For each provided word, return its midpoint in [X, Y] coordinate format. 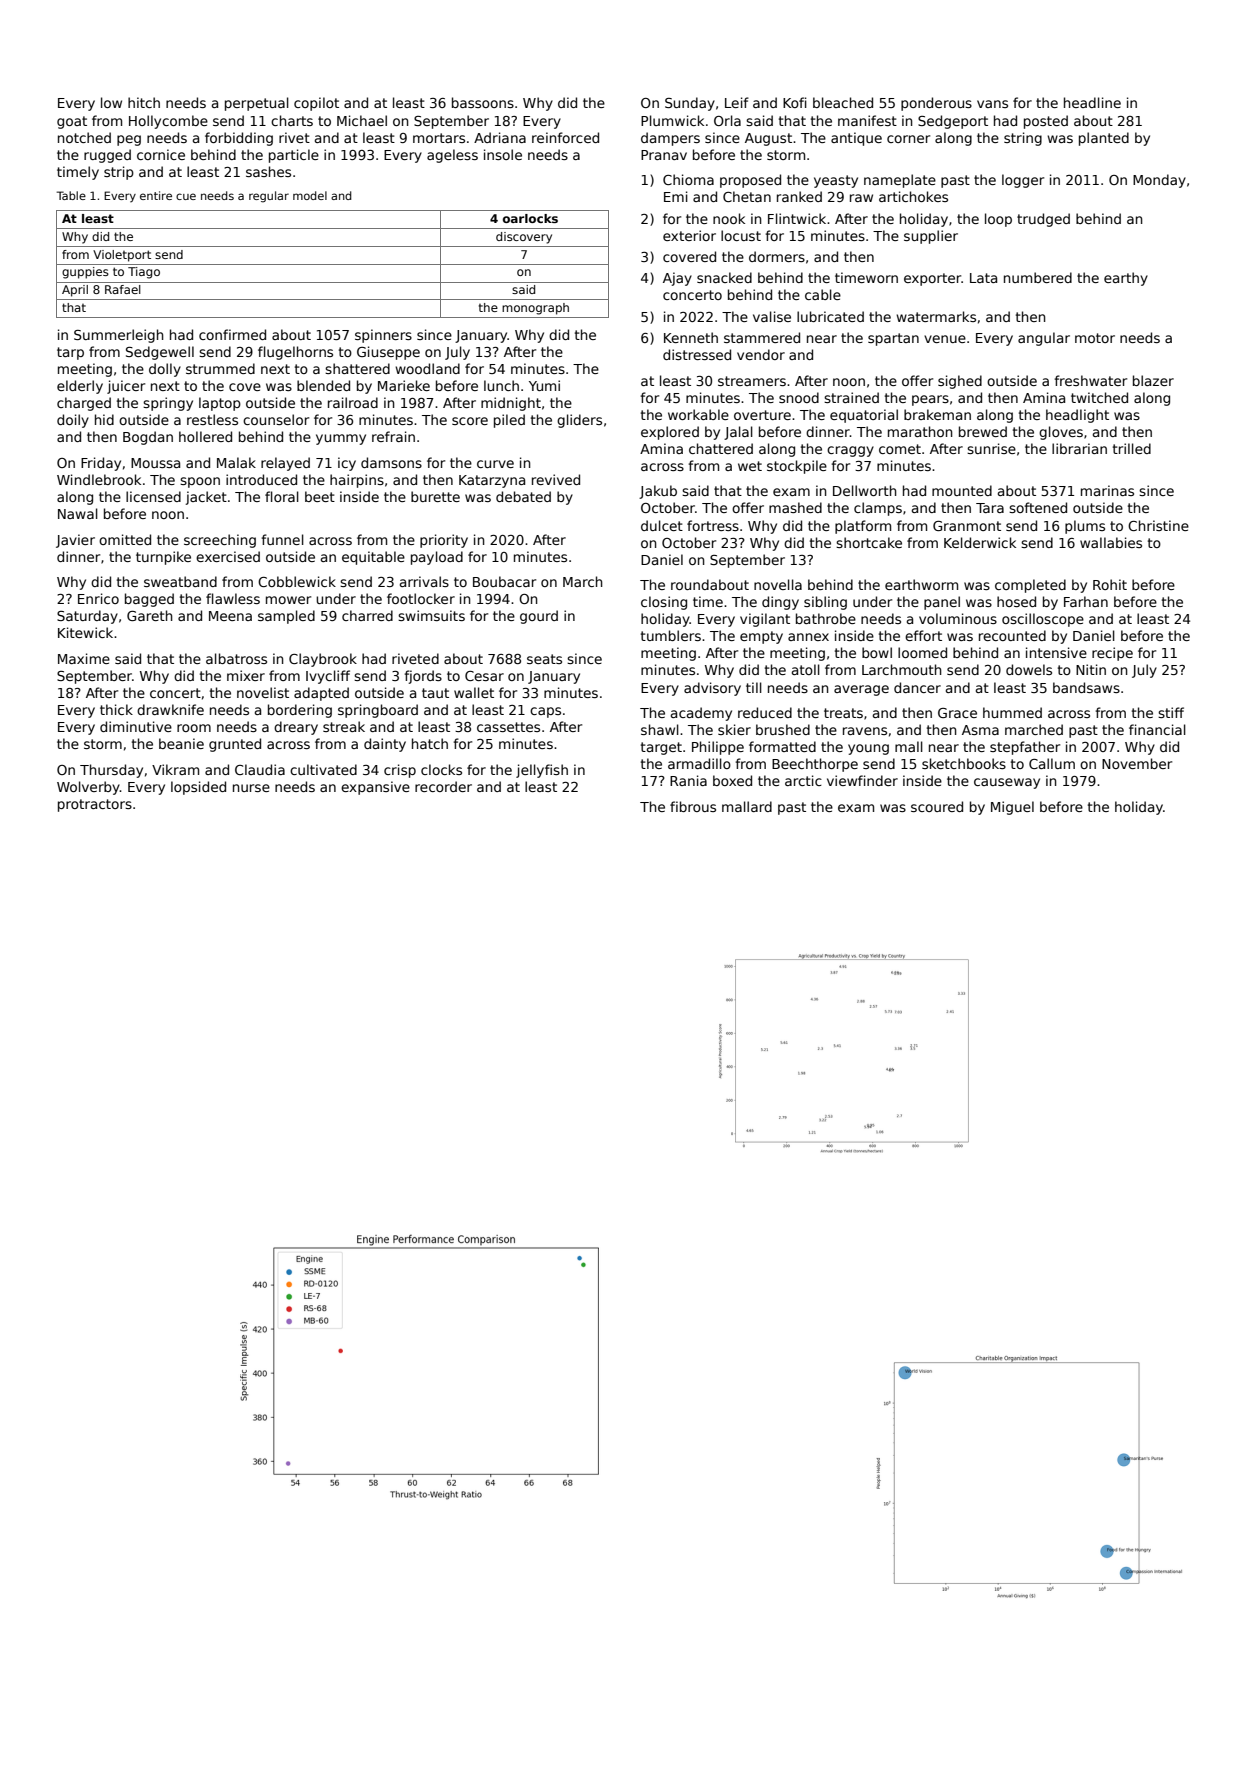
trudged [1043, 220]
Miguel [1012, 808]
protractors [95, 805]
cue [186, 196]
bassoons [483, 102]
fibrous [693, 806]
